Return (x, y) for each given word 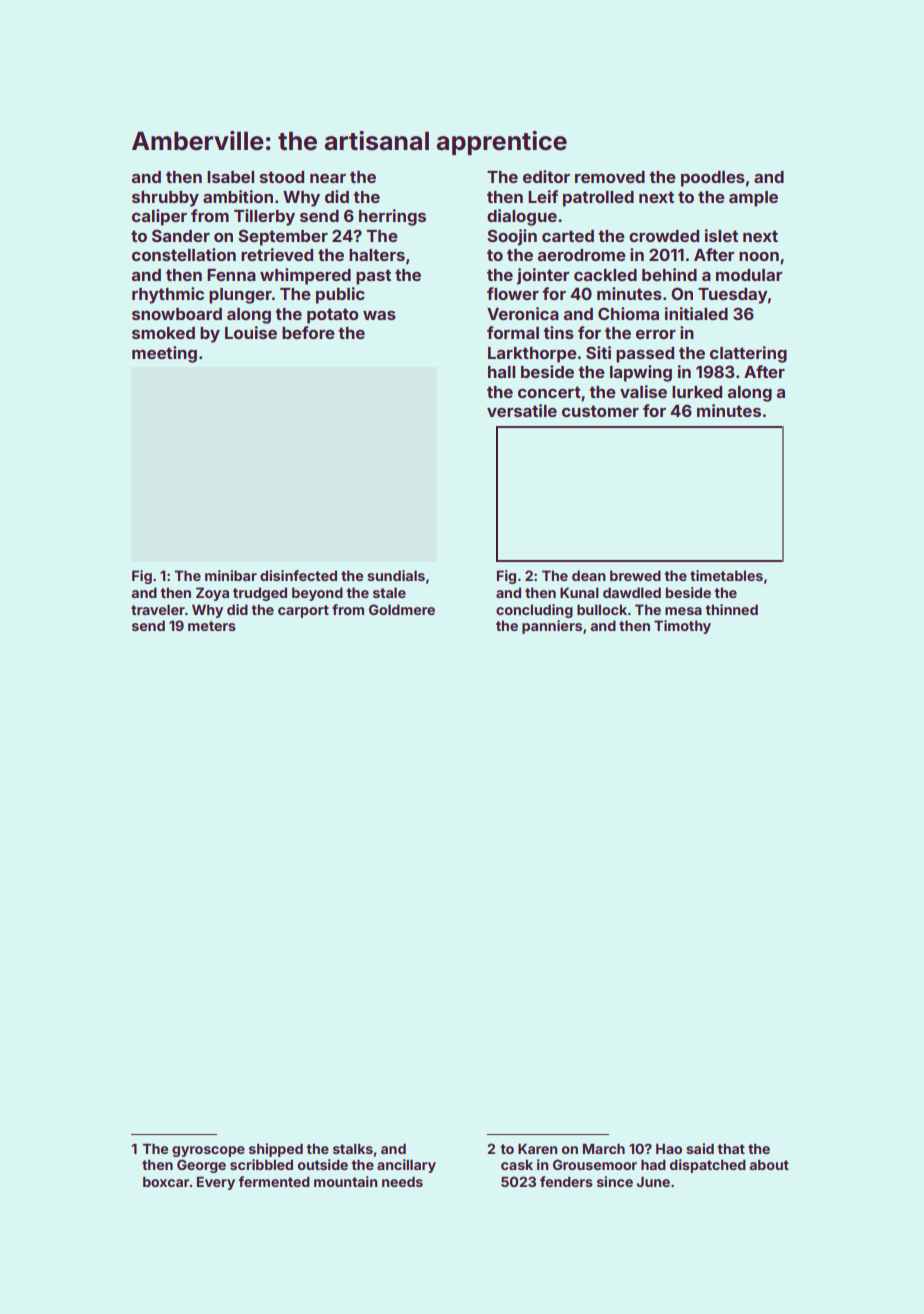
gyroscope (208, 1151)
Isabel (230, 177)
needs (402, 1182)
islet (721, 235)
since (615, 1181)
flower (513, 293)
